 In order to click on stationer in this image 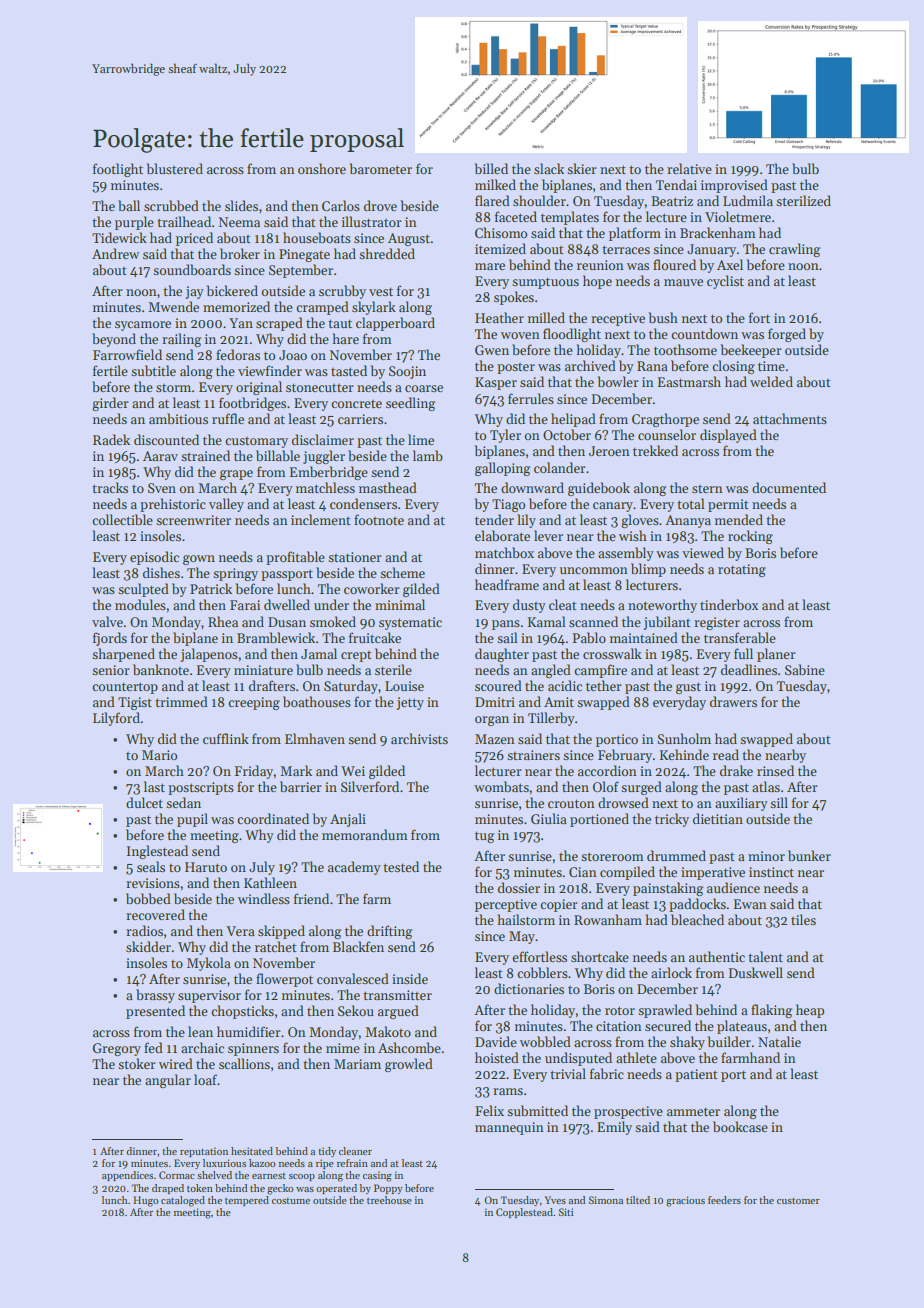, I will do `click(355, 557)`.
